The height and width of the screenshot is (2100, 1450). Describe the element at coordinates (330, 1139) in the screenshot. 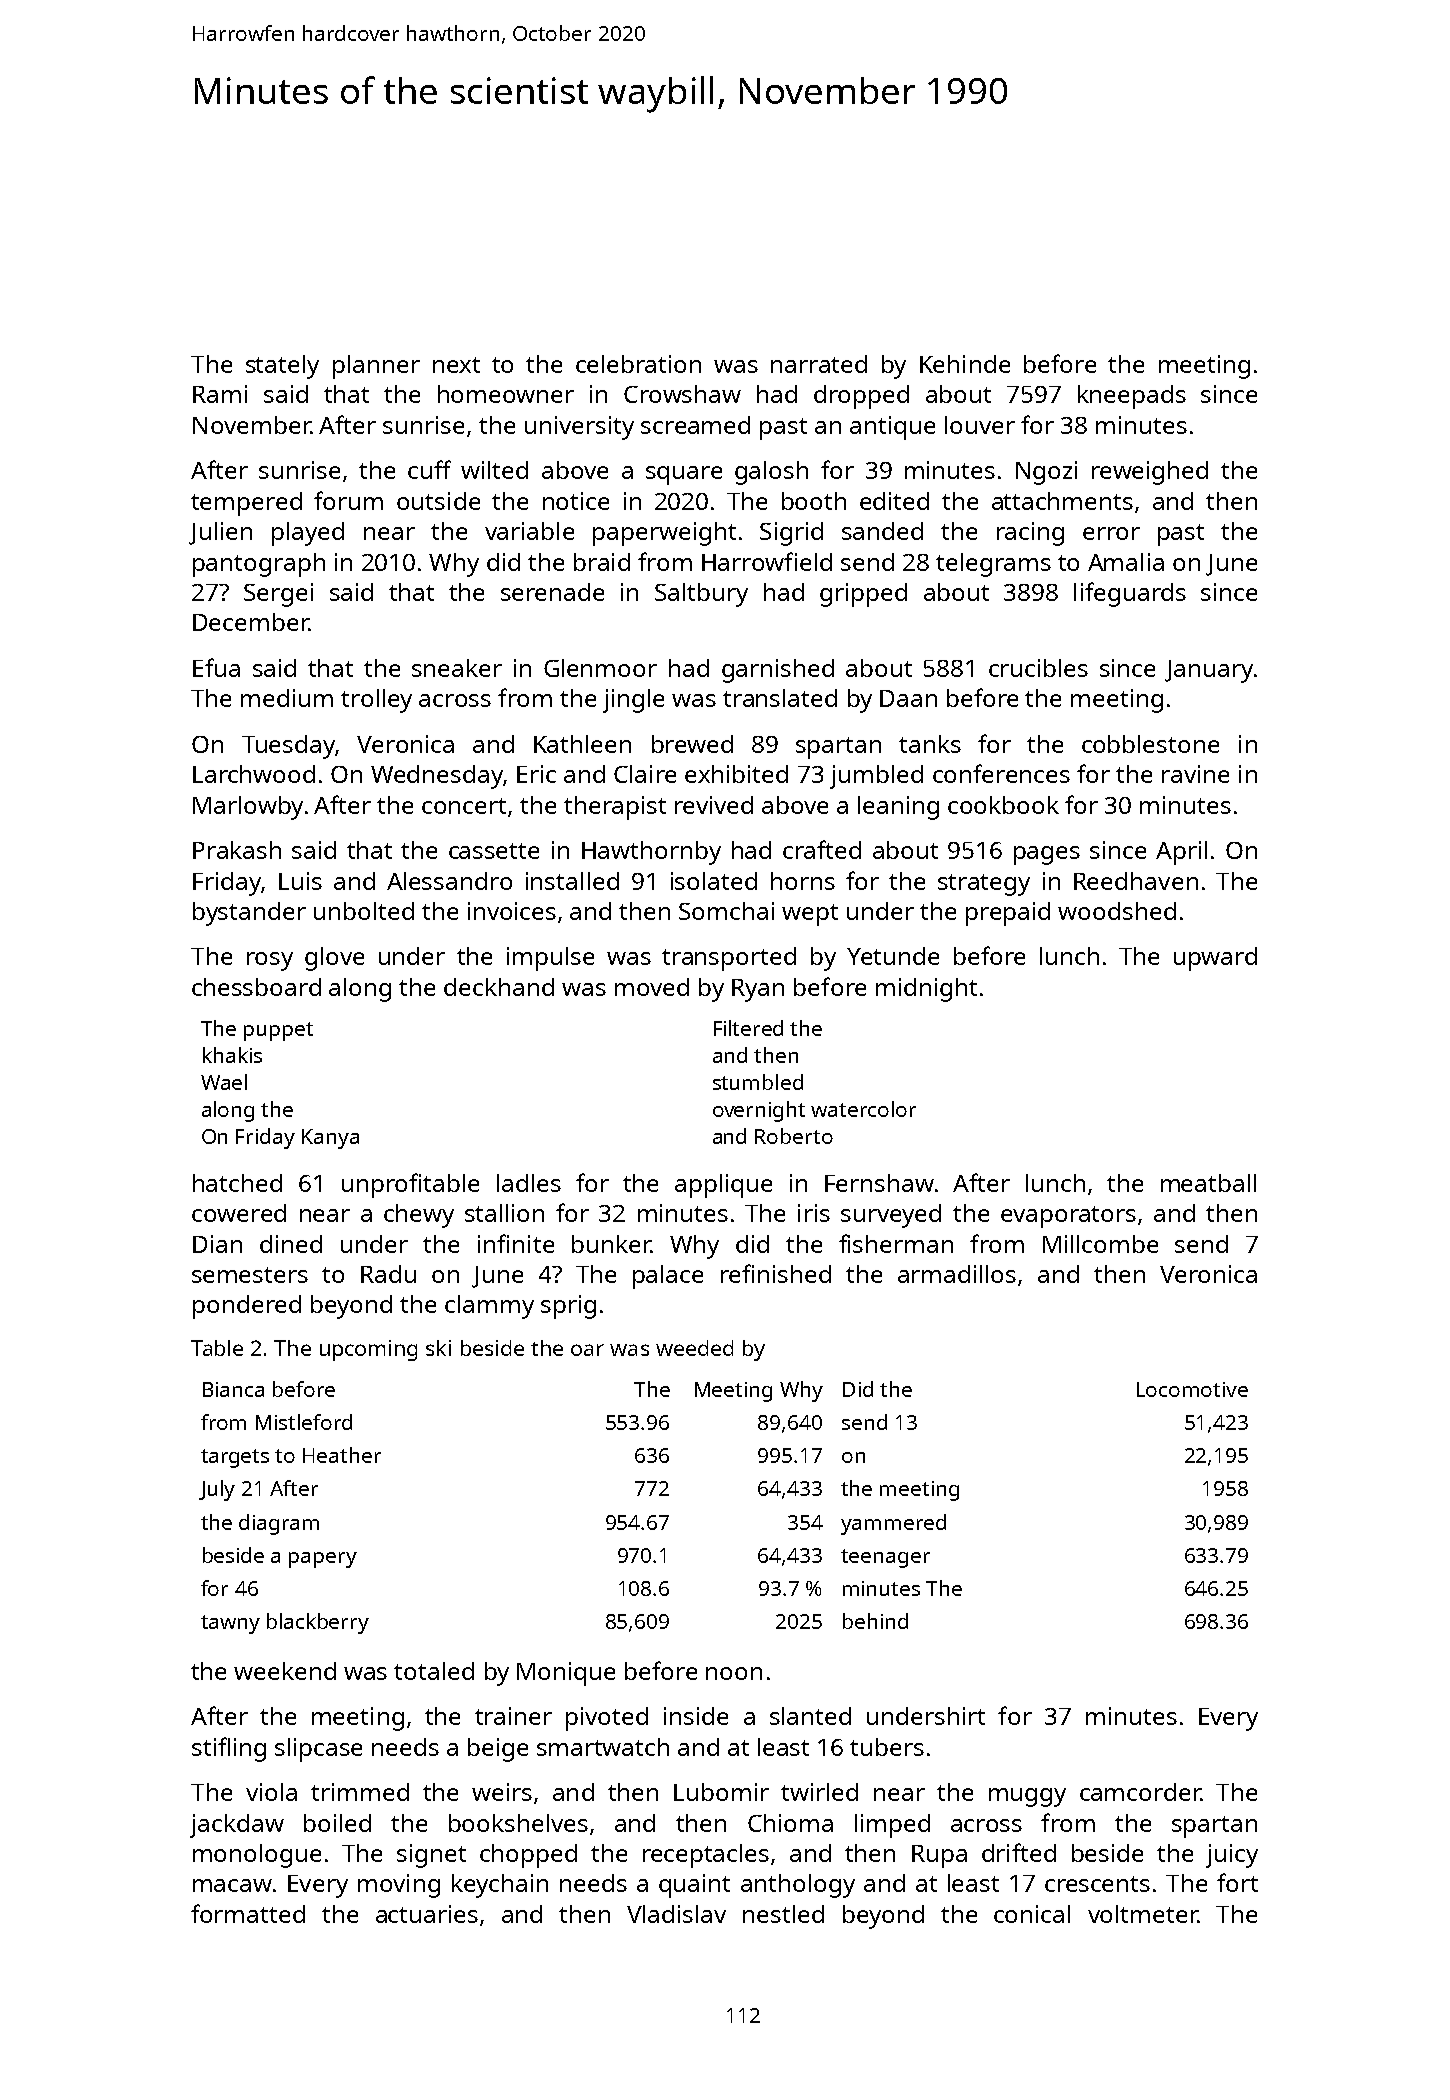

I see `Kanya` at that location.
